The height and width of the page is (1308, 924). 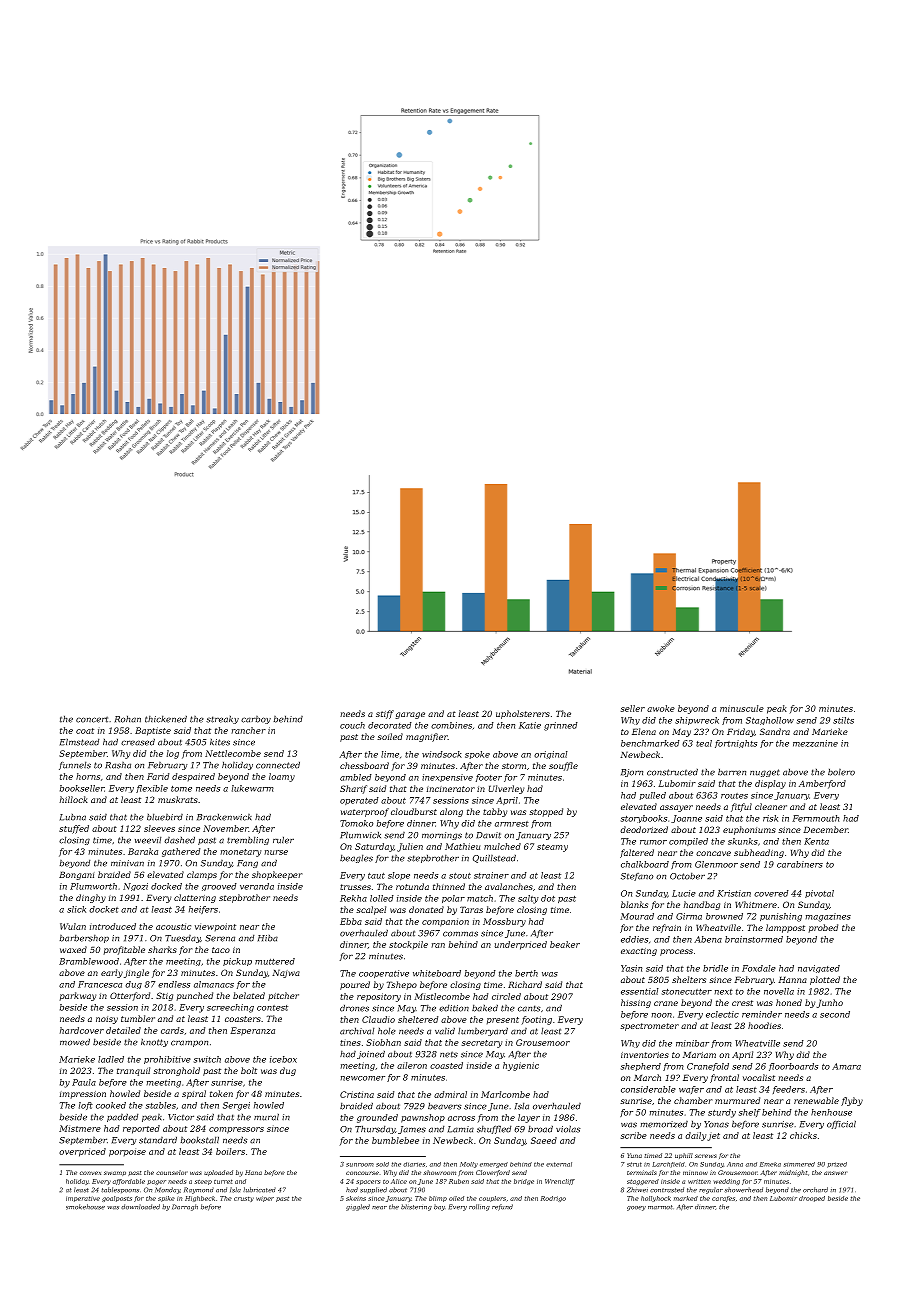 What do you see at coordinates (742, 708) in the page?
I see `minuscule` at bounding box center [742, 708].
